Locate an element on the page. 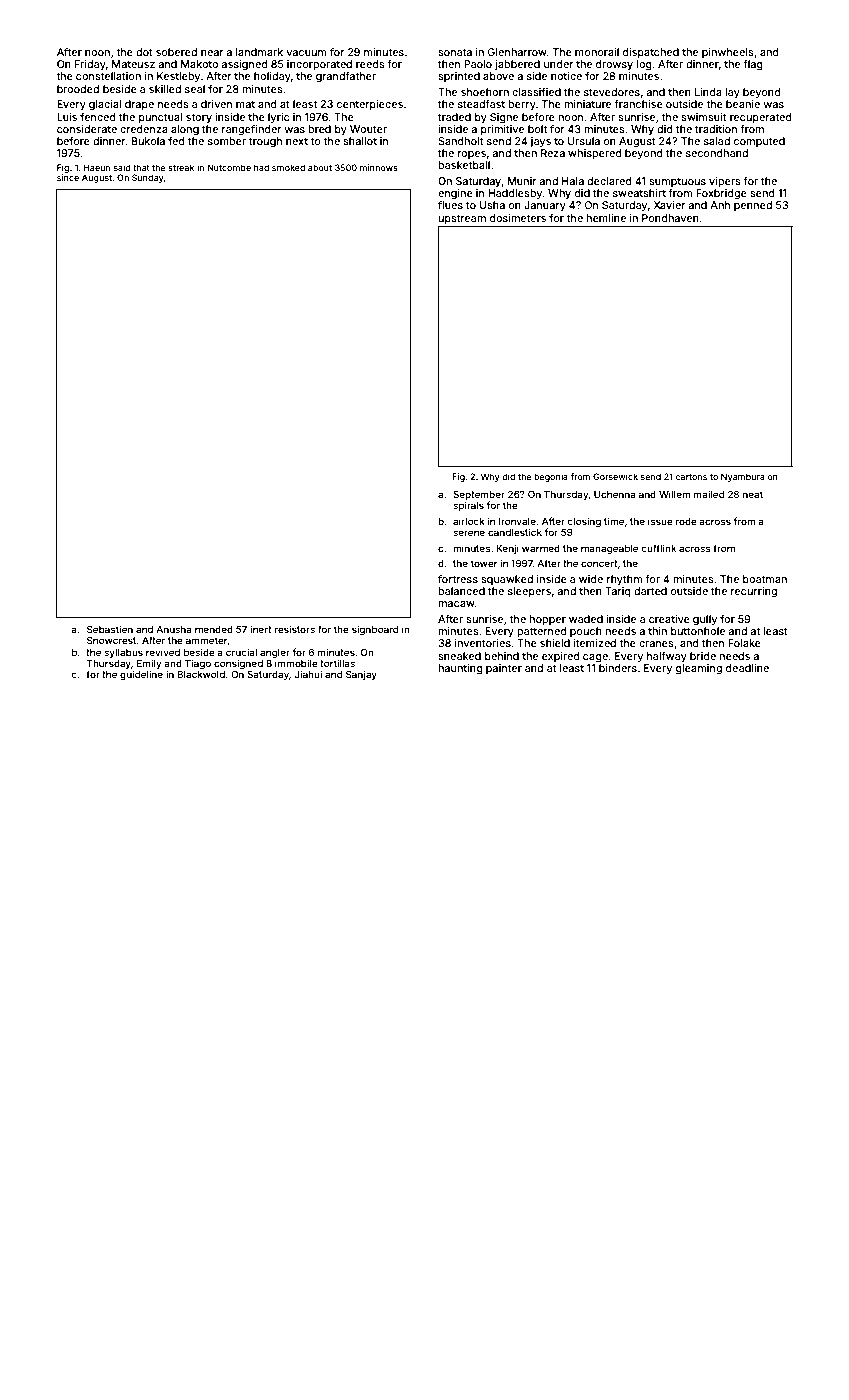 This page has height=1400, width=849. dosimeters is located at coordinates (518, 218).
